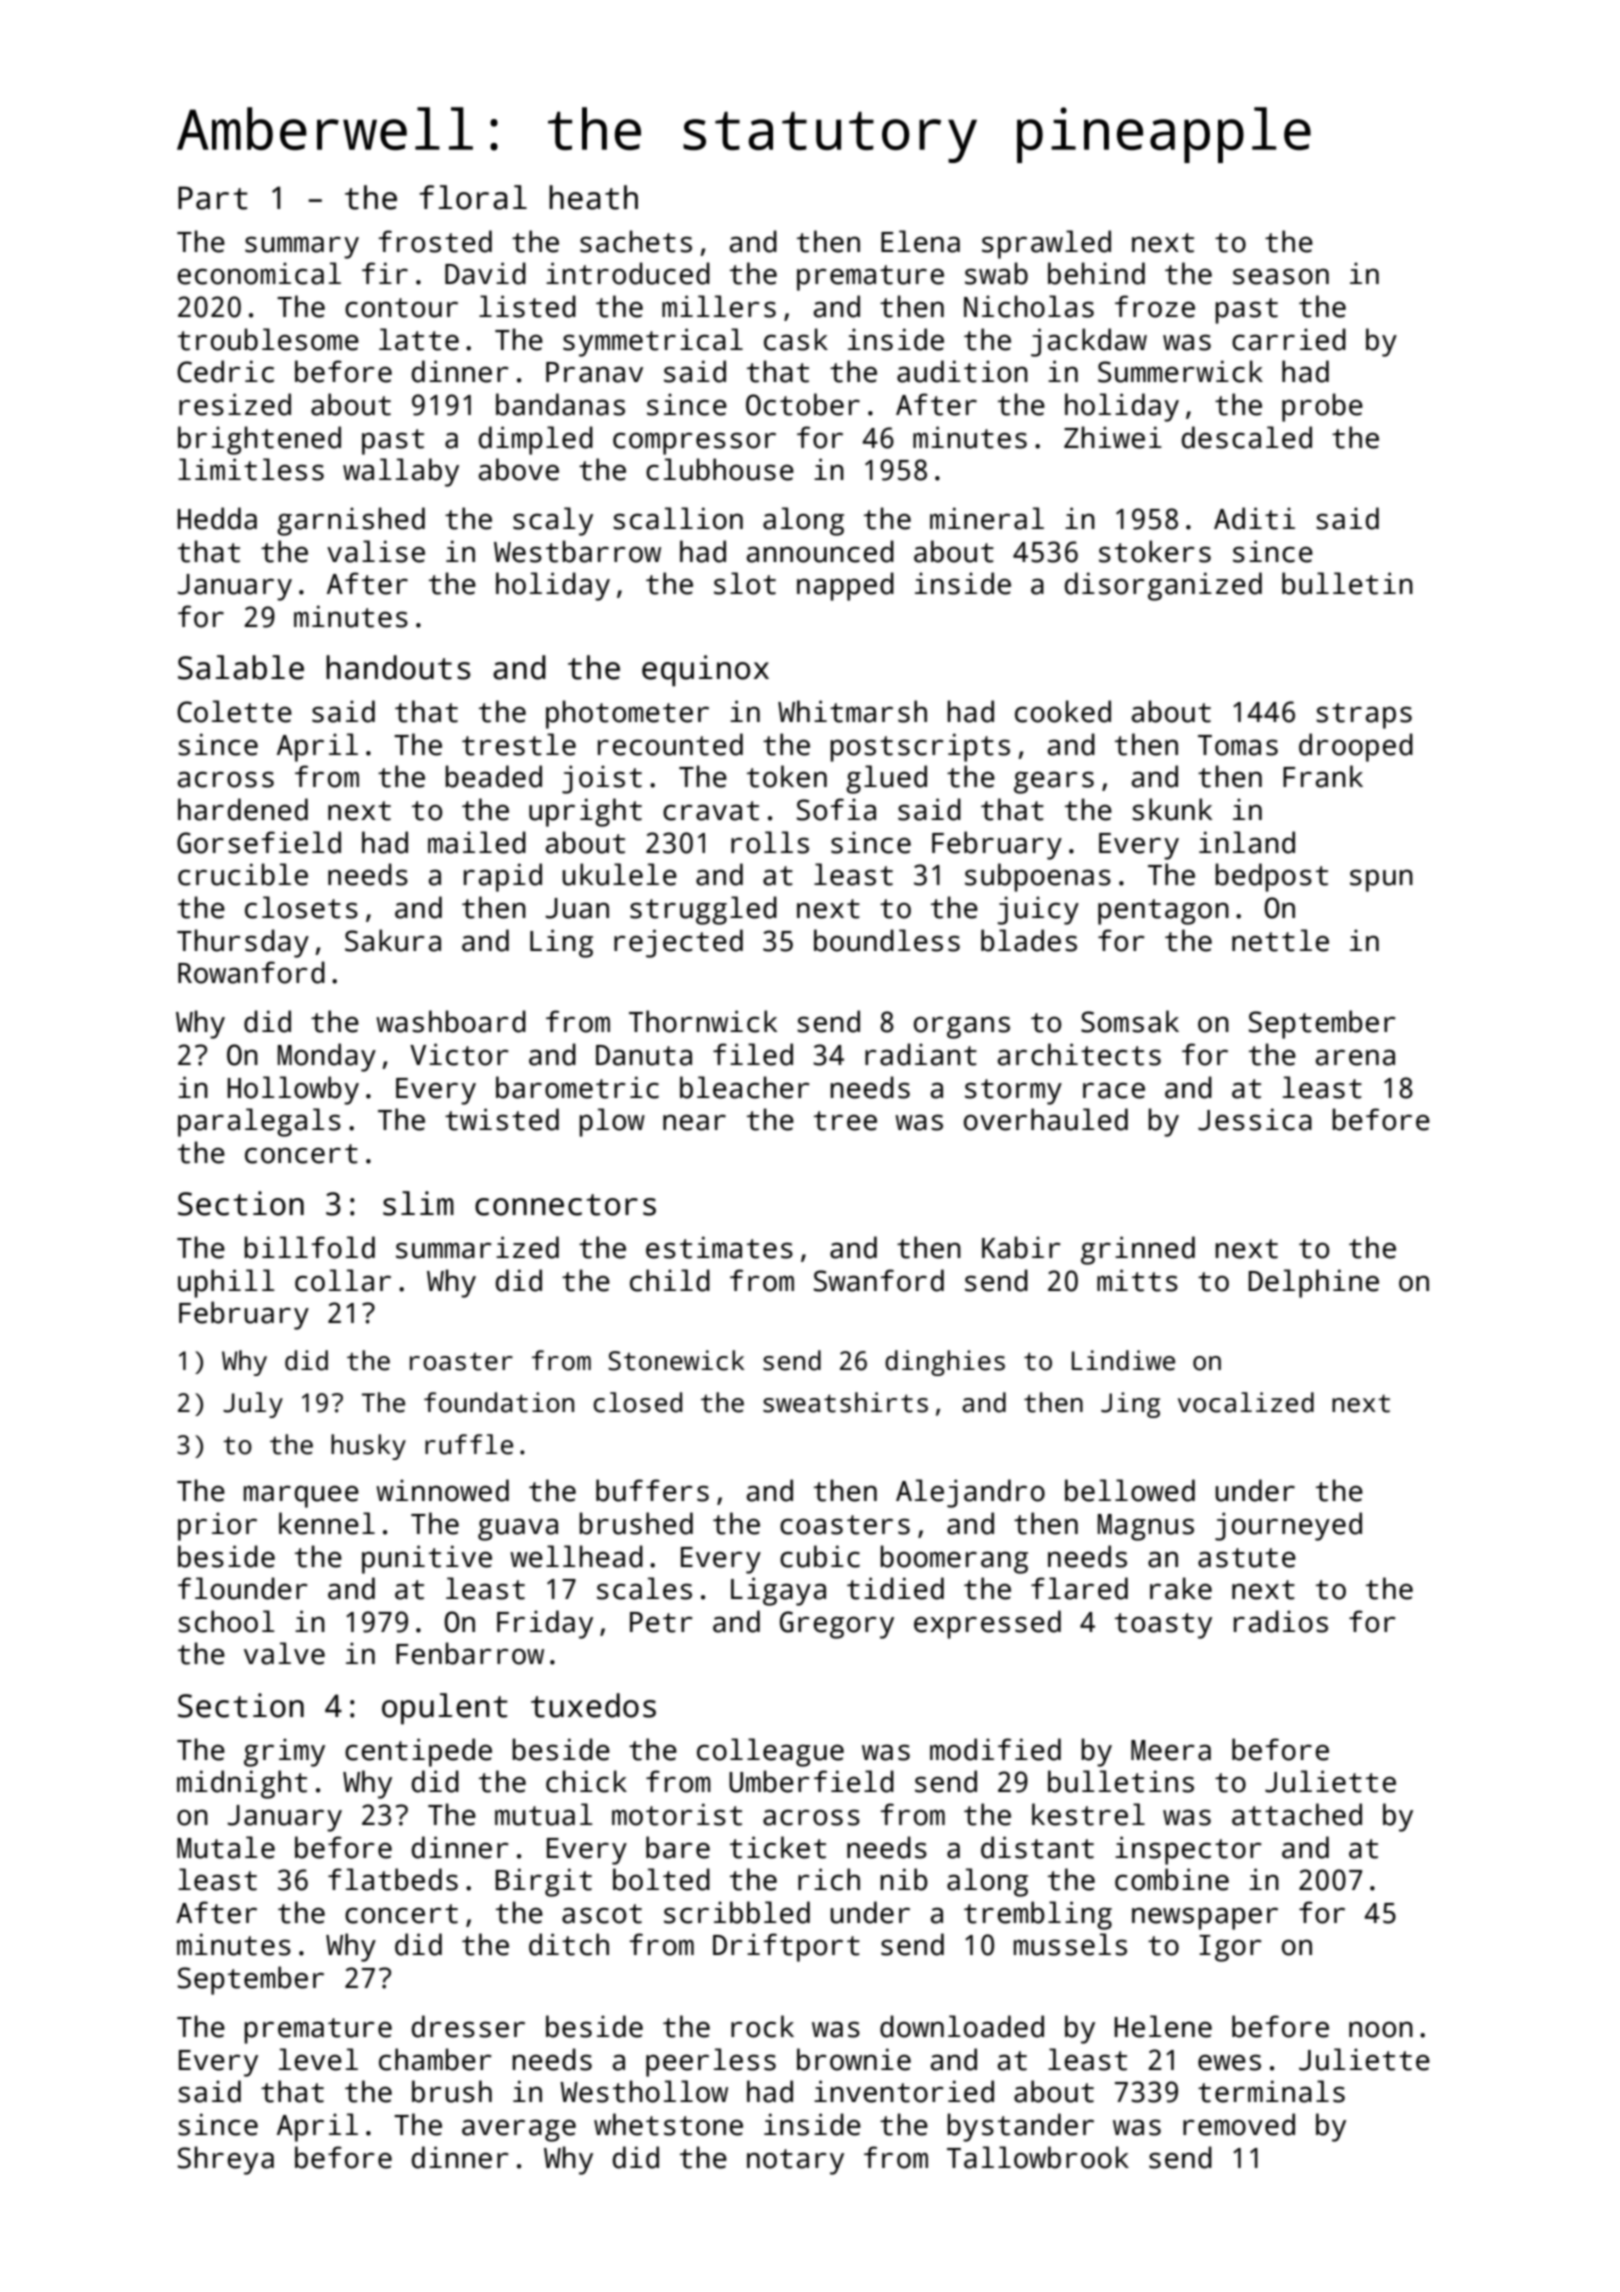 Image resolution: width=1620 pixels, height=2292 pixels. Describe the element at coordinates (1138, 1250) in the image. I see `grinned` at that location.
